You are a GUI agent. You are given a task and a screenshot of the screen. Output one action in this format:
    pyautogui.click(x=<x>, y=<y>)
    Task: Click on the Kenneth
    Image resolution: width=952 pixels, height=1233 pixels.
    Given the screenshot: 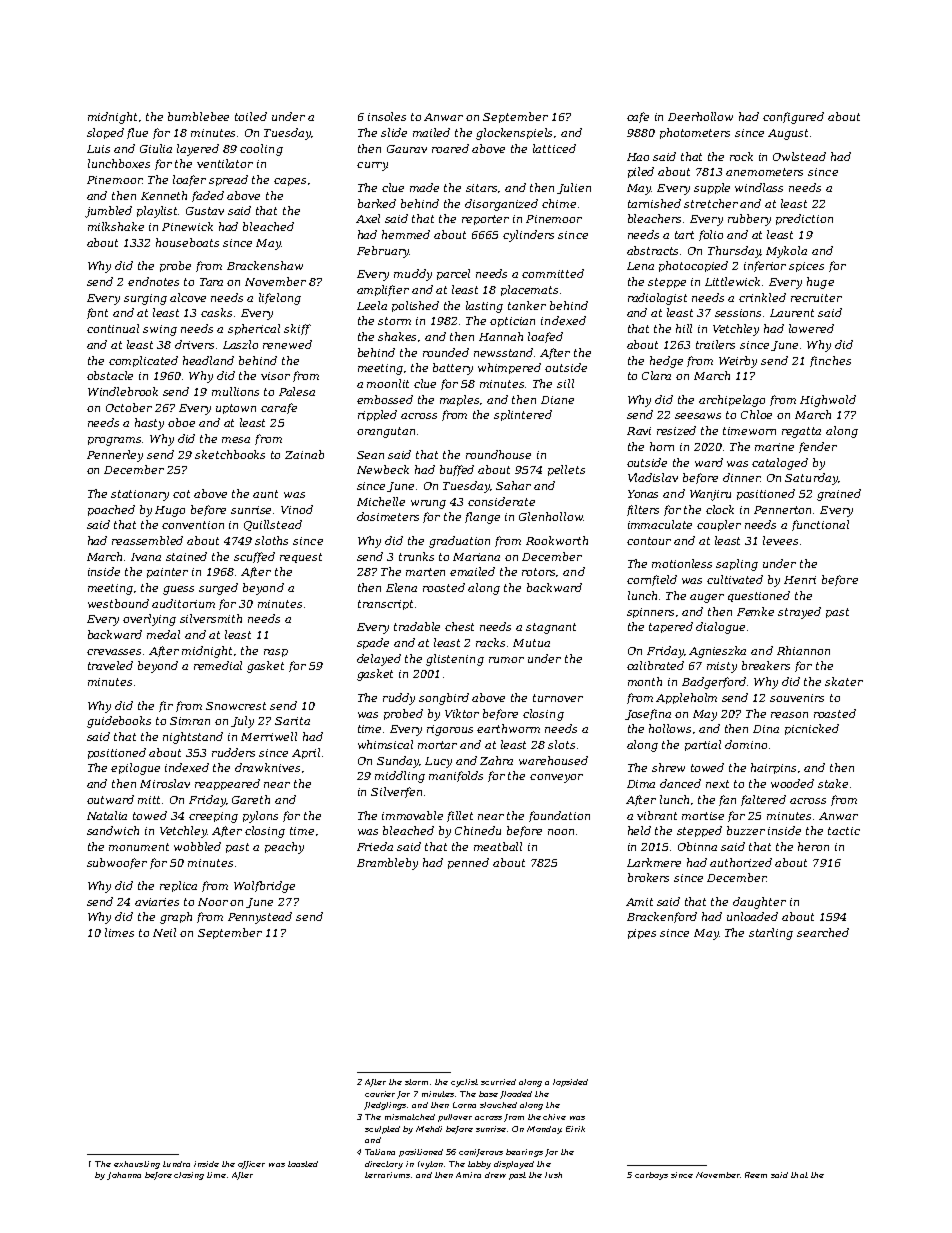 What is the action you would take?
    pyautogui.click(x=164, y=195)
